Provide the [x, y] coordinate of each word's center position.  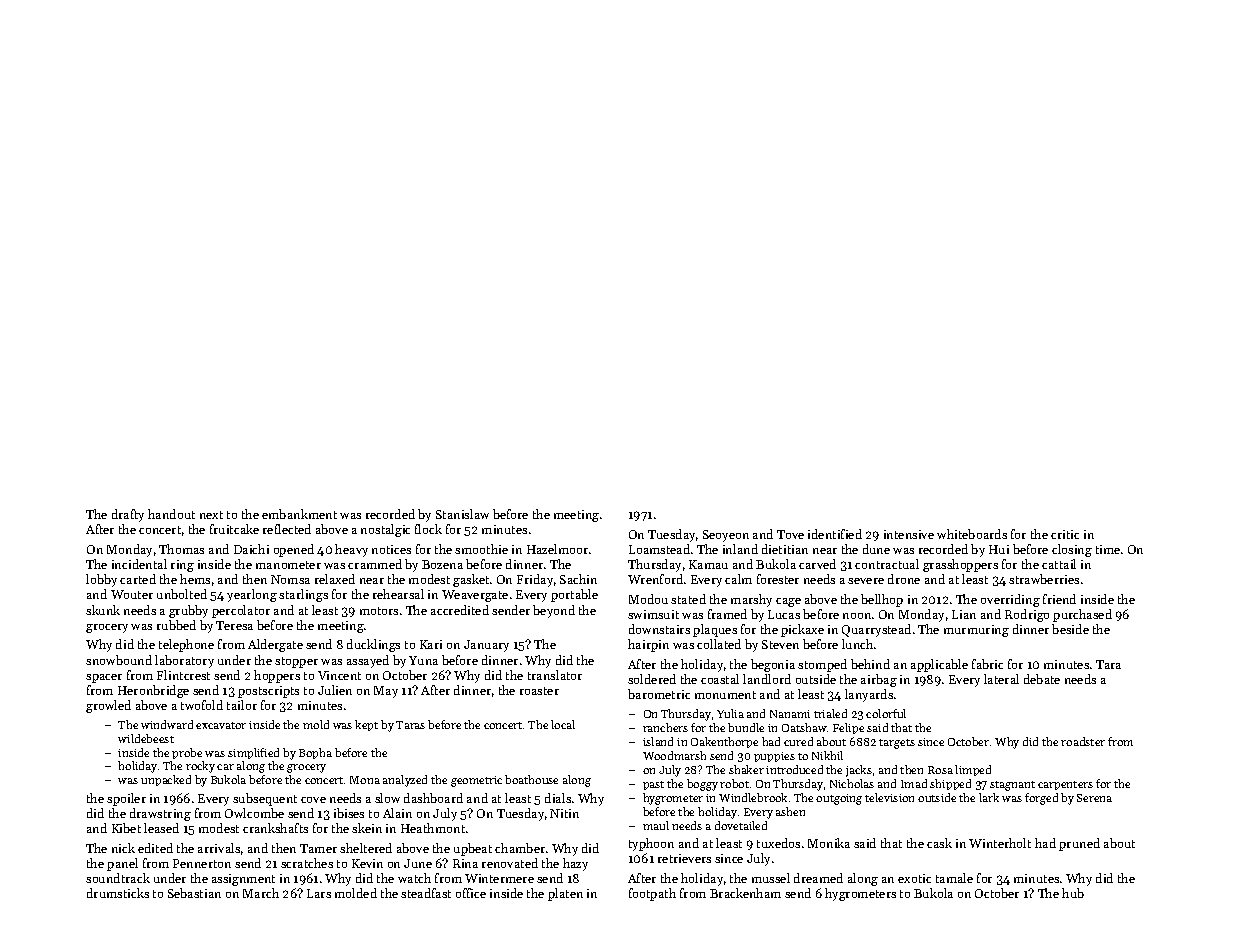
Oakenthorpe [724, 742]
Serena [1094, 798]
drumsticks [118, 893]
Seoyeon [726, 536]
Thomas [181, 549]
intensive [909, 534]
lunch [857, 644]
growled [108, 706]
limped [973, 770]
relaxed [335, 579]
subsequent [265, 799]
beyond [554, 611]
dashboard [433, 798]
